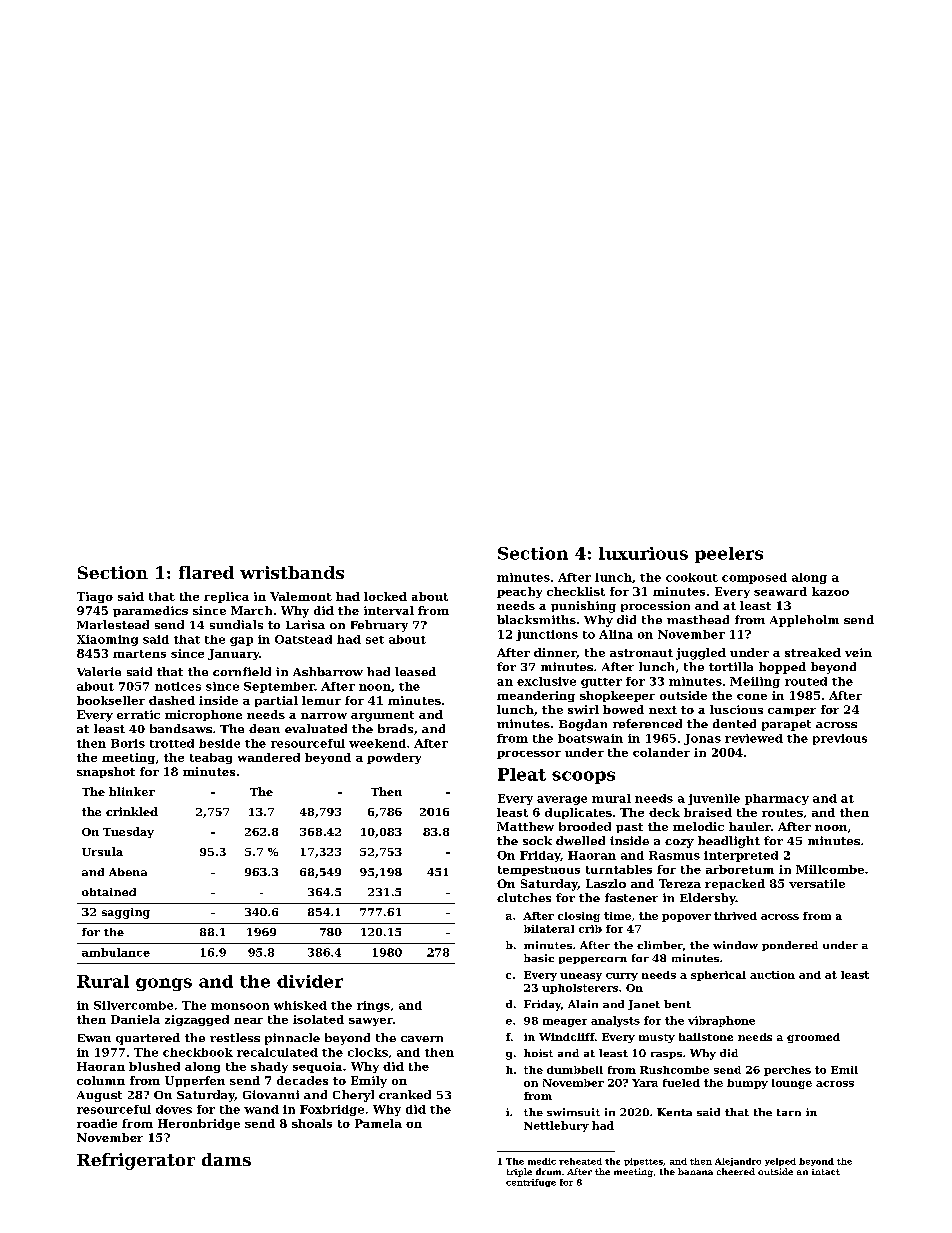  I want to click on near, so click(248, 1021).
